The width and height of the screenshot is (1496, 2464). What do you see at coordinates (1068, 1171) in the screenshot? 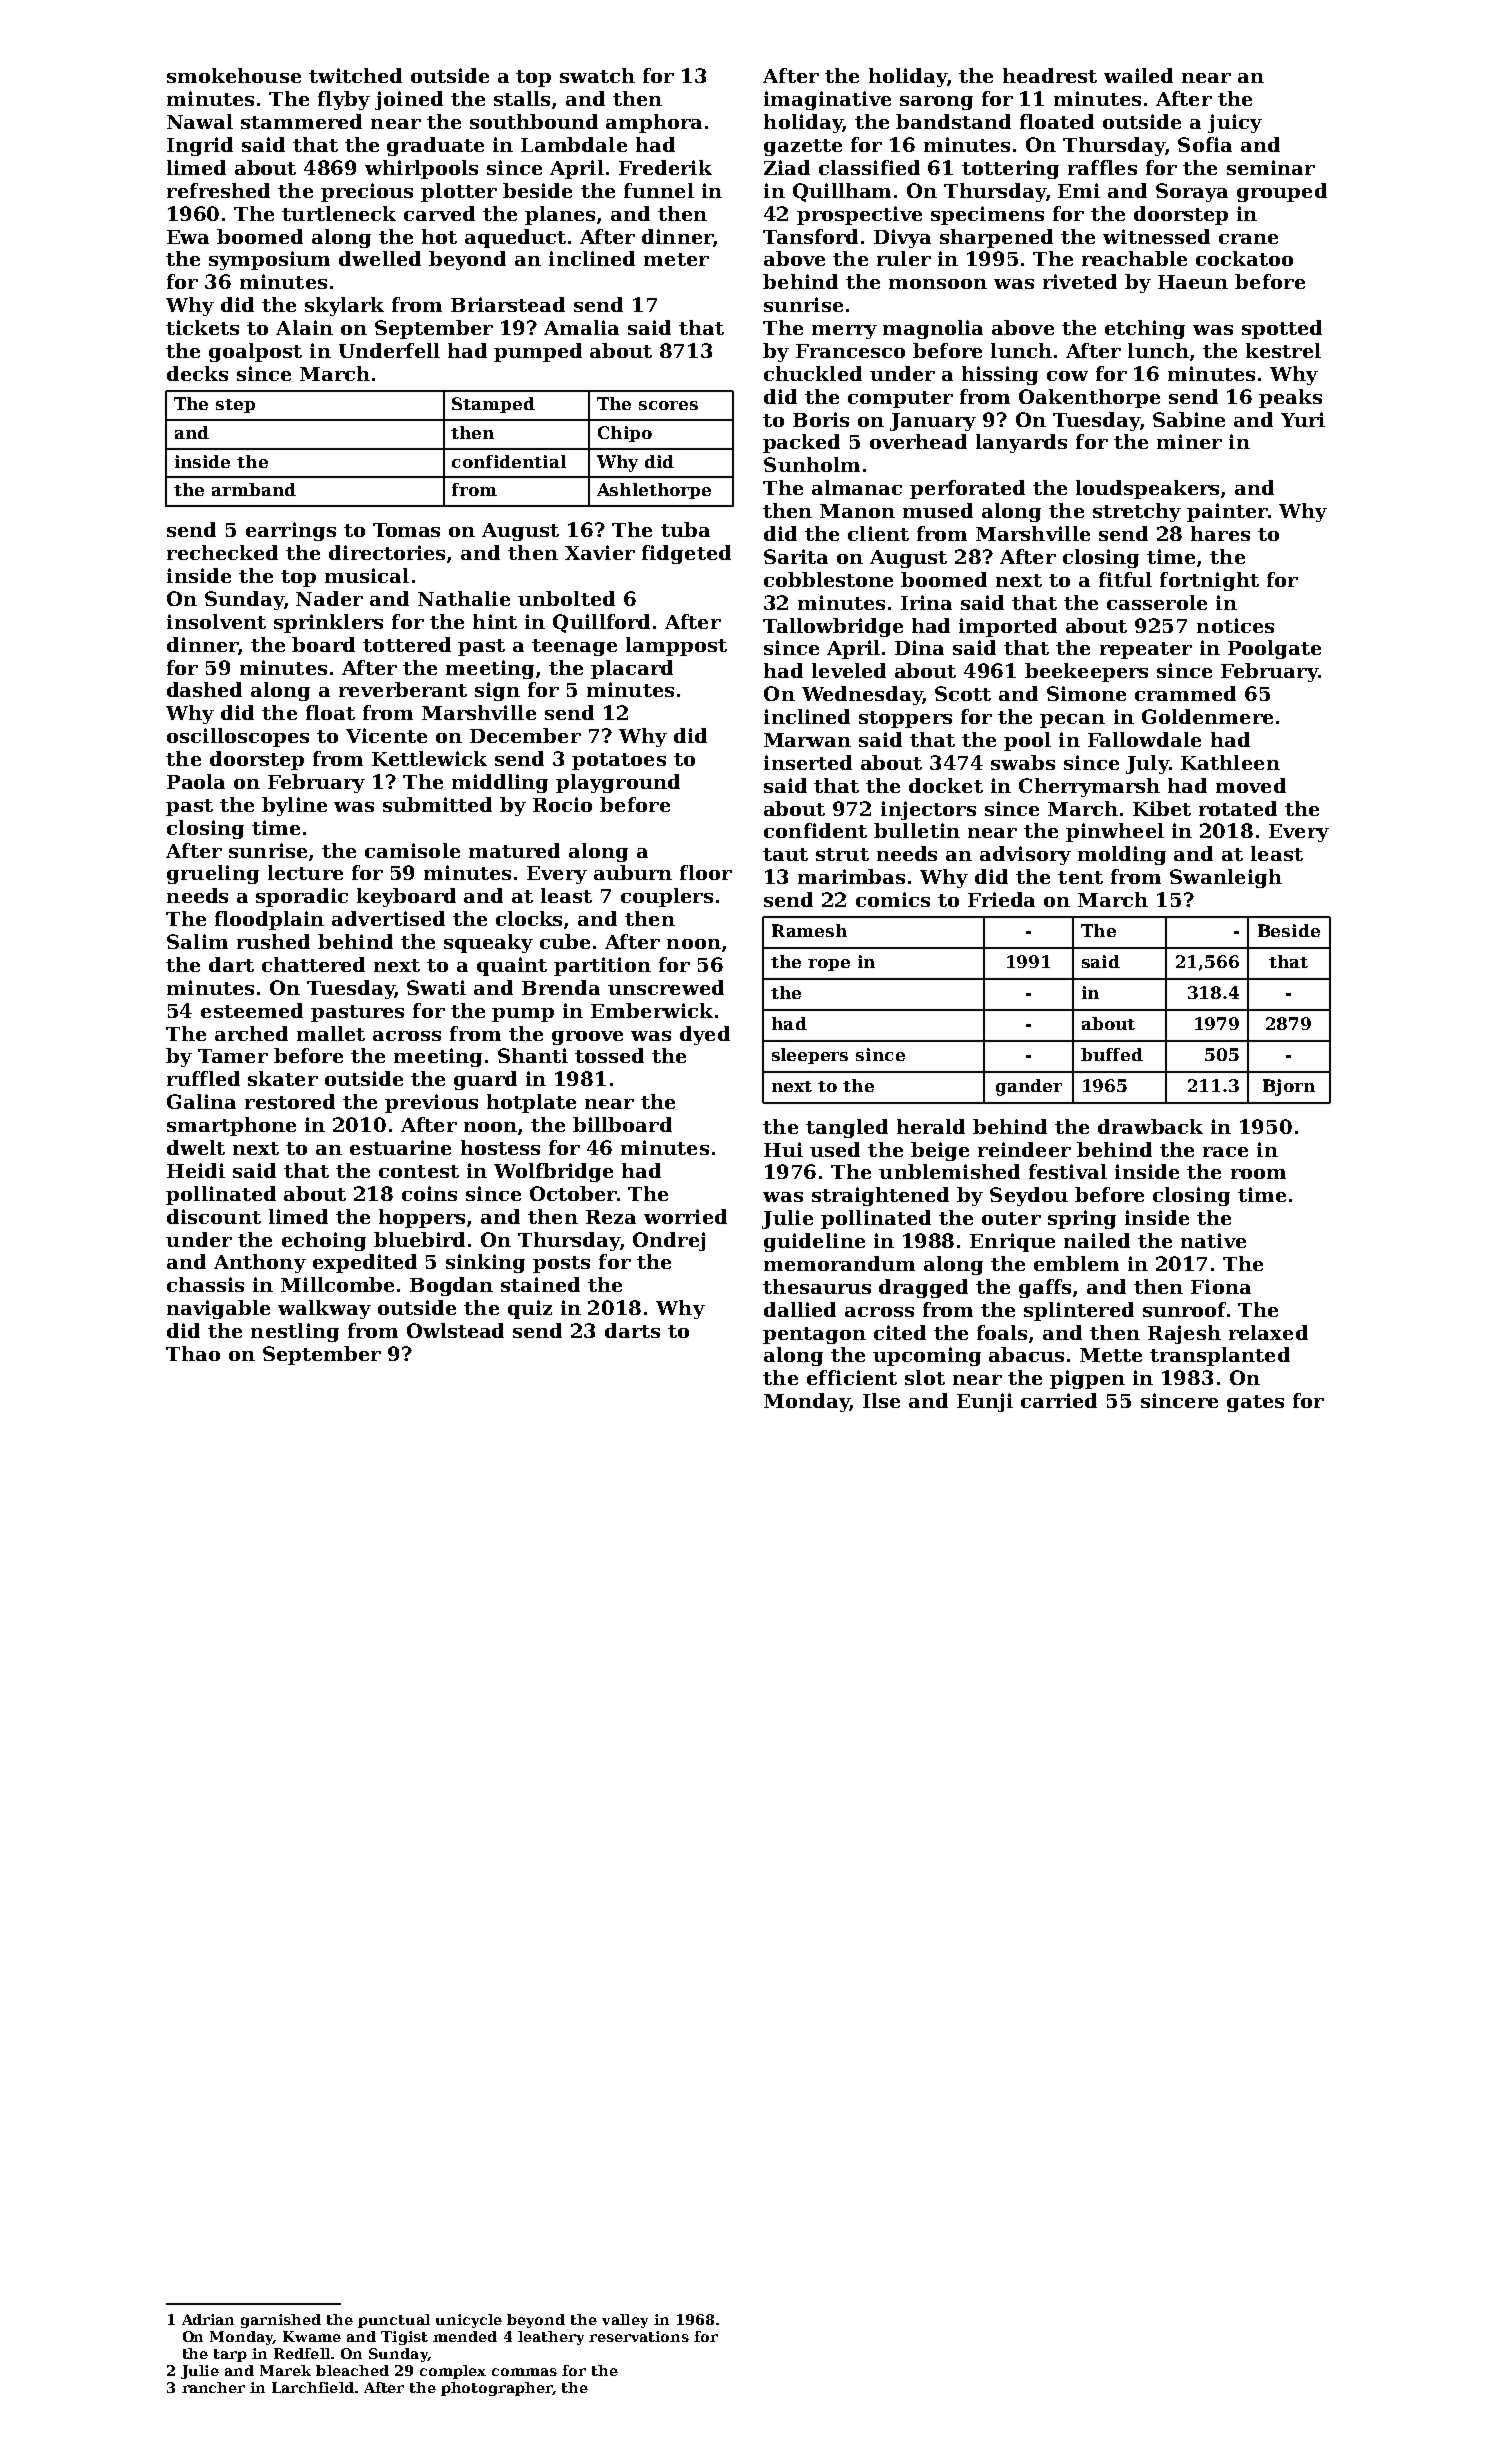
I see `festival` at bounding box center [1068, 1171].
